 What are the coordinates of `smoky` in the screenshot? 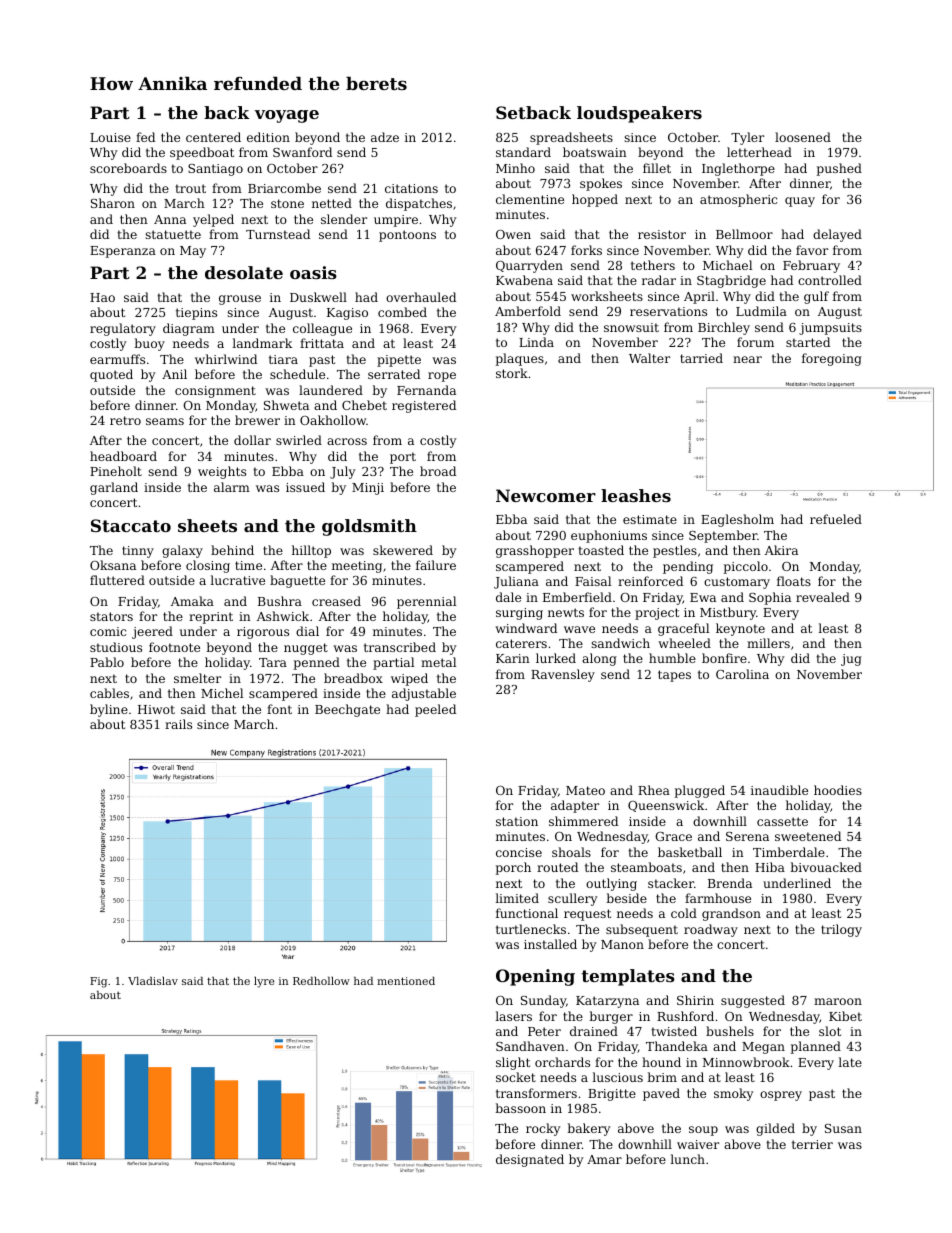 It's located at (733, 1094).
